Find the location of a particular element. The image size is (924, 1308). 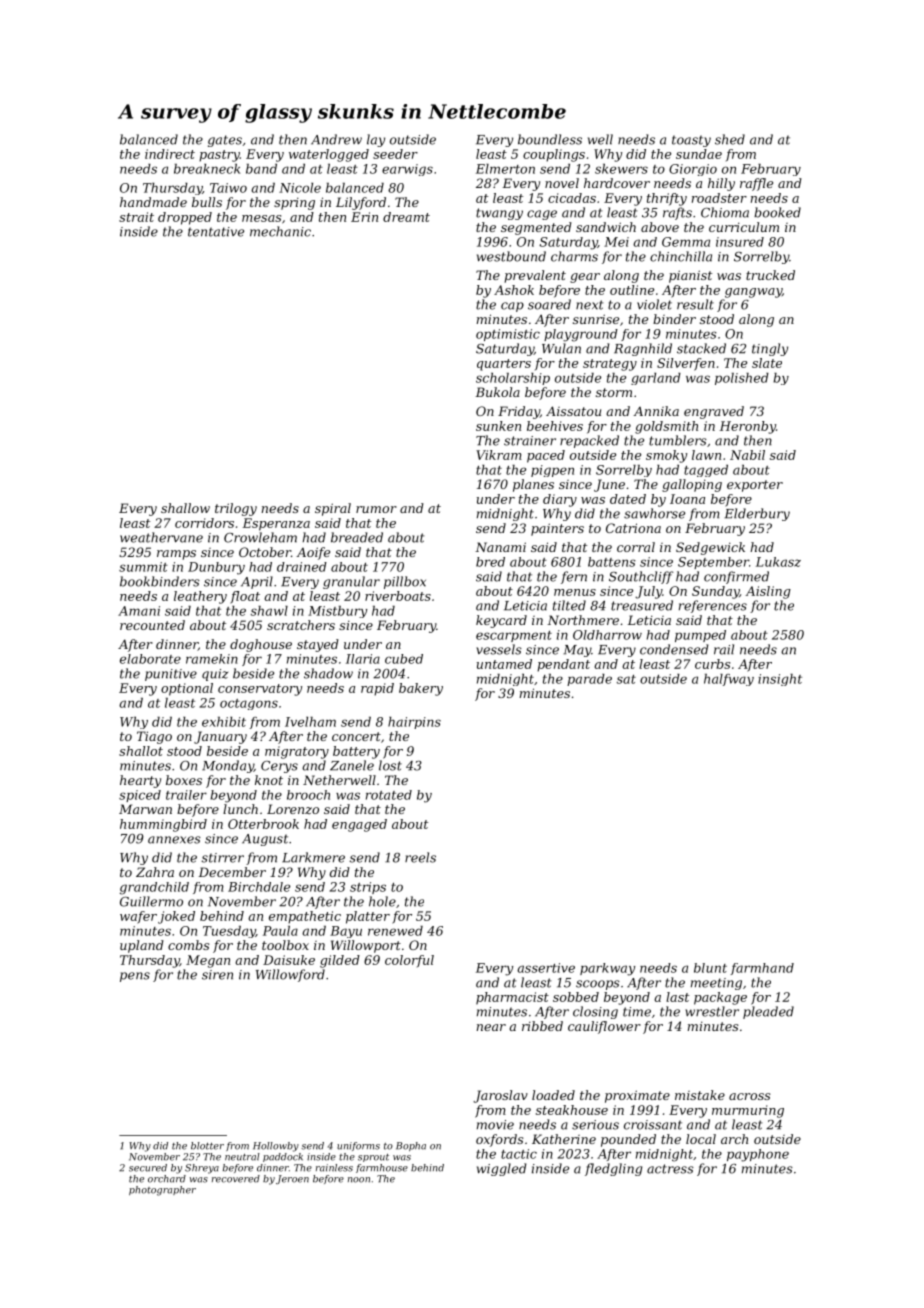

blotter is located at coordinates (207, 1146).
